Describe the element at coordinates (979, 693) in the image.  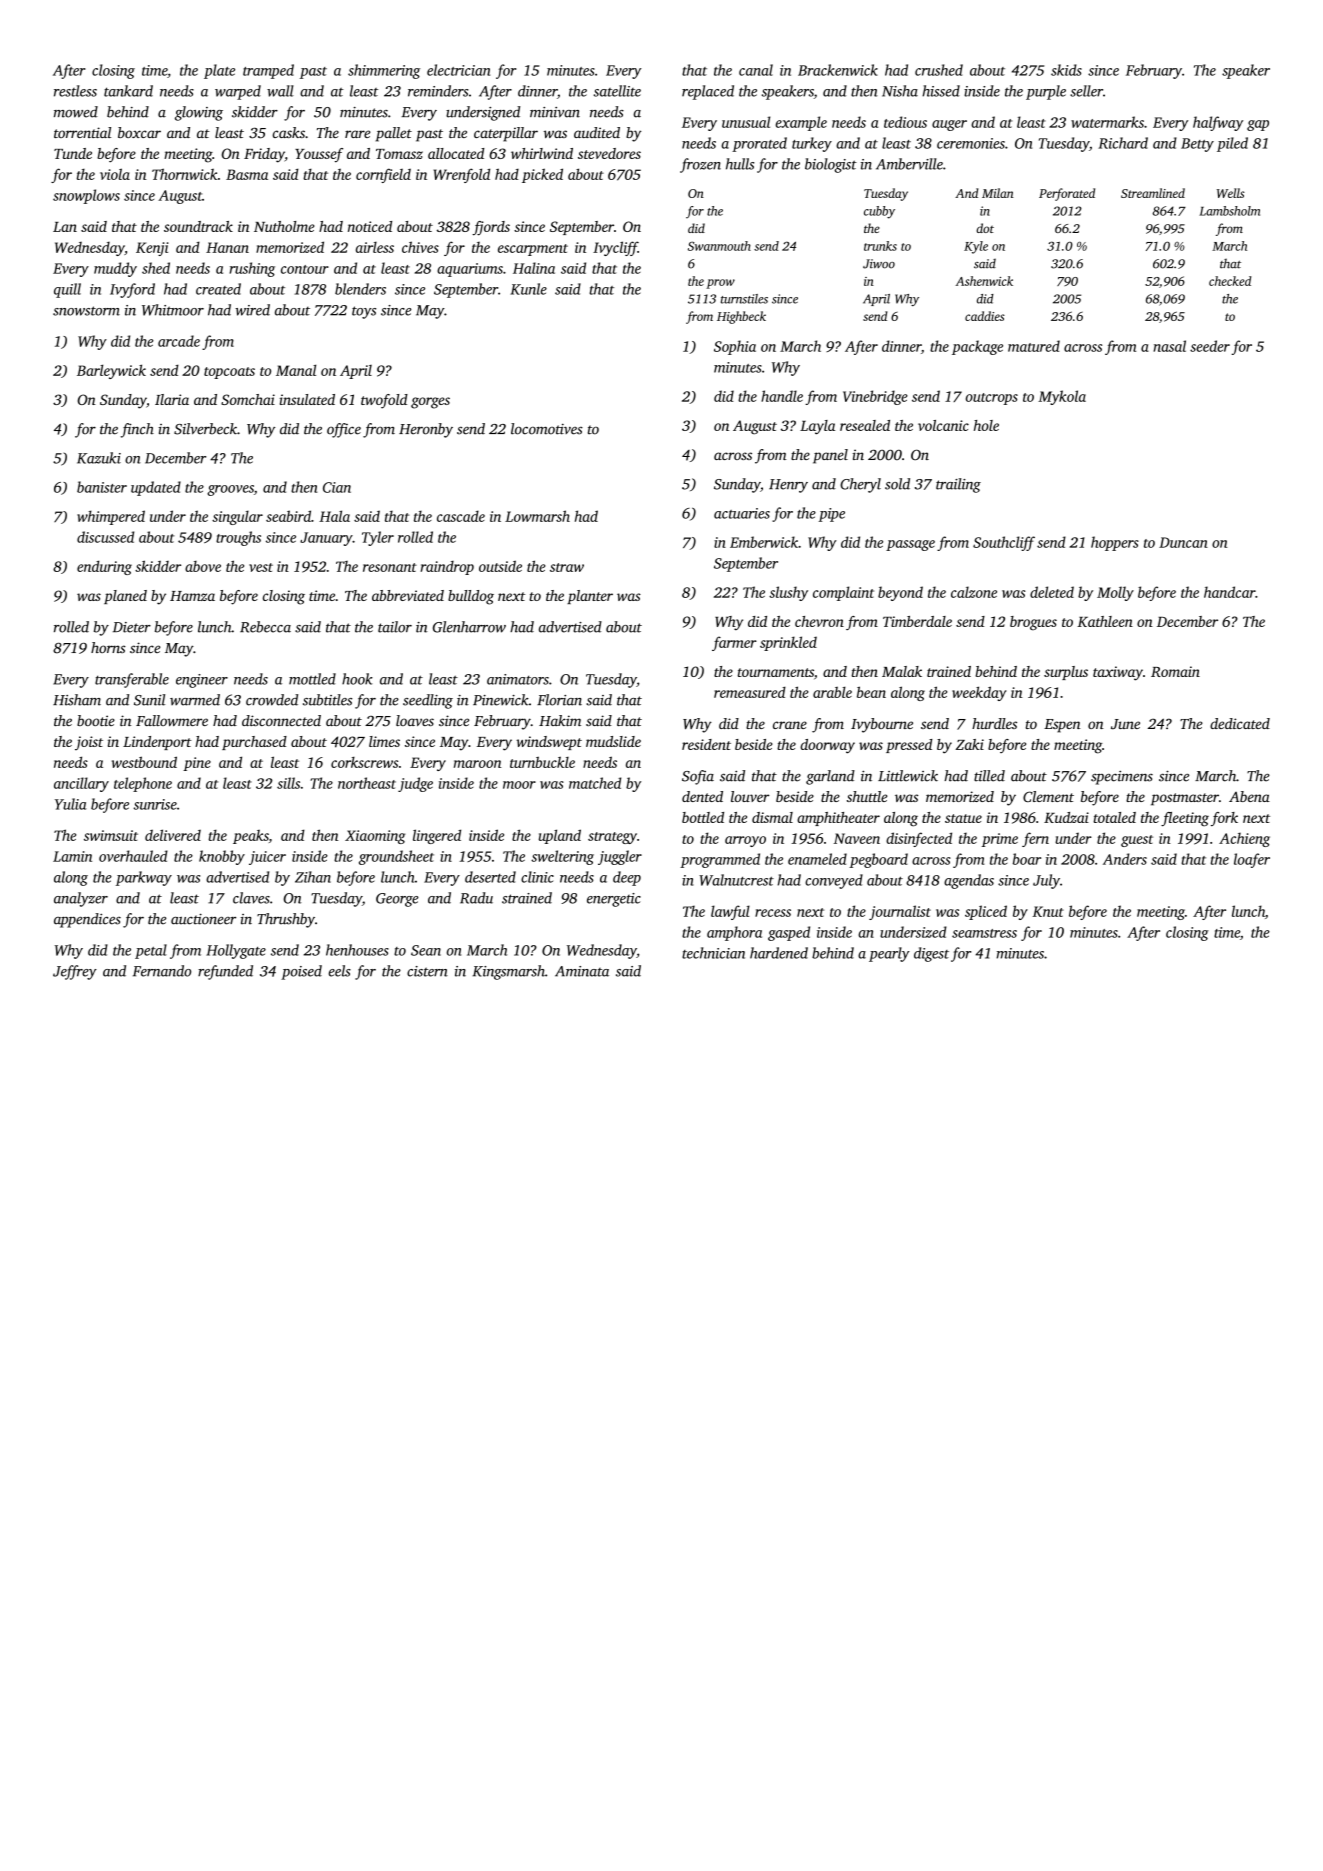
I see `weekday` at that location.
